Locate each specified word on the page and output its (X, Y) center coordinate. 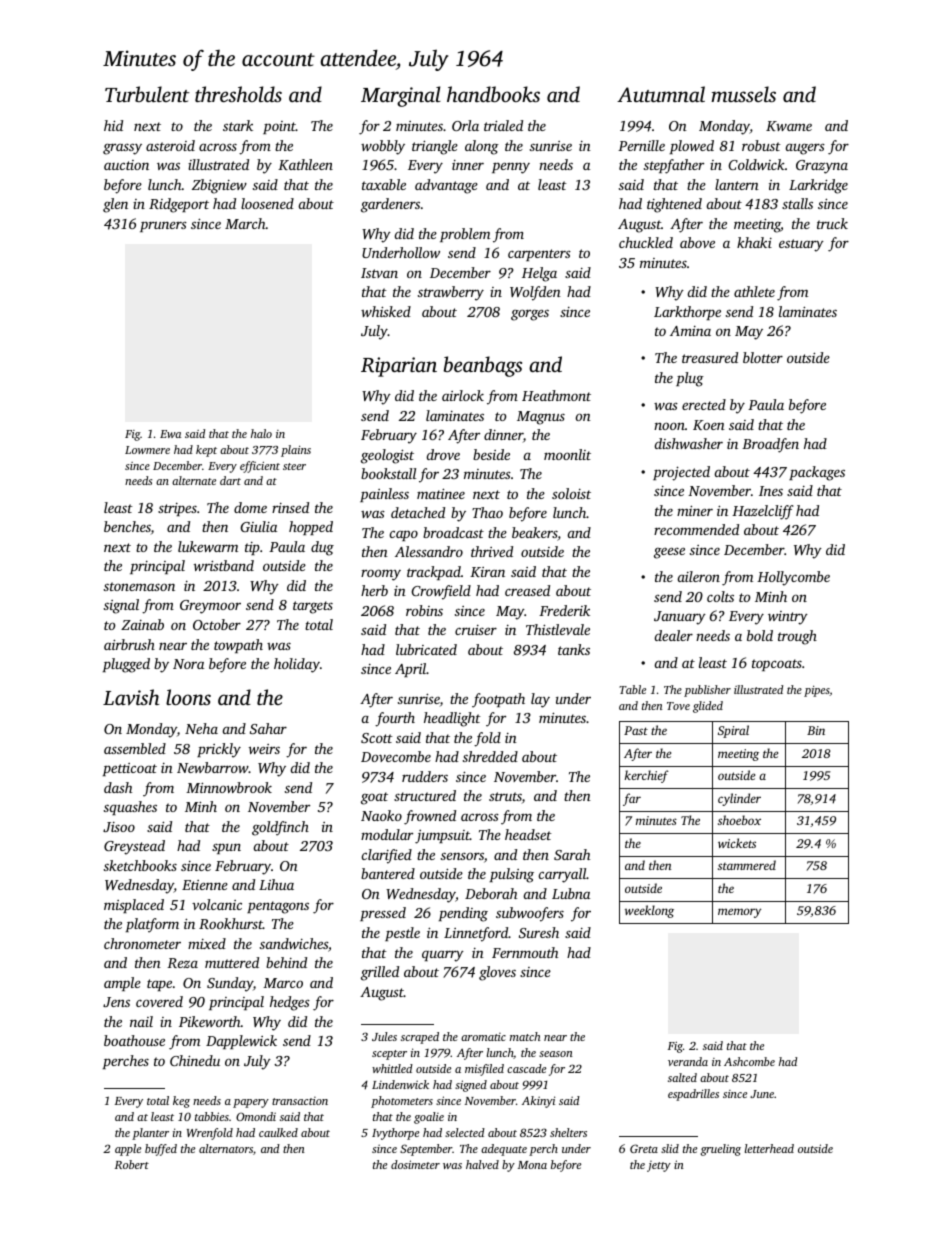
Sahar (268, 728)
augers (805, 149)
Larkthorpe (687, 313)
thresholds (238, 94)
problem (465, 235)
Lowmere (147, 450)
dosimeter (415, 1164)
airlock (463, 395)
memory (739, 913)
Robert (132, 1164)
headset (528, 834)
